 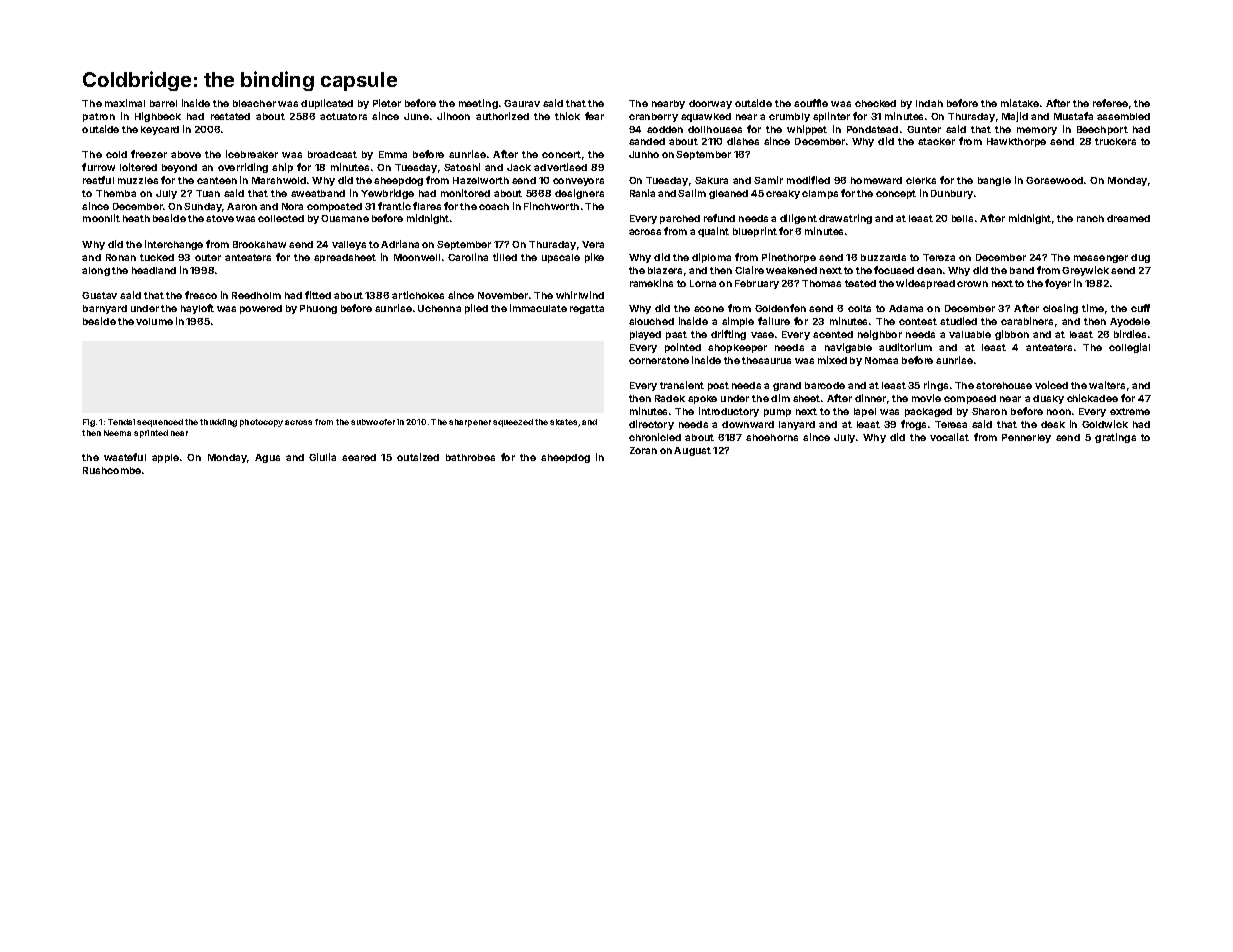 What do you see at coordinates (154, 321) in the document?
I see `volume` at bounding box center [154, 321].
